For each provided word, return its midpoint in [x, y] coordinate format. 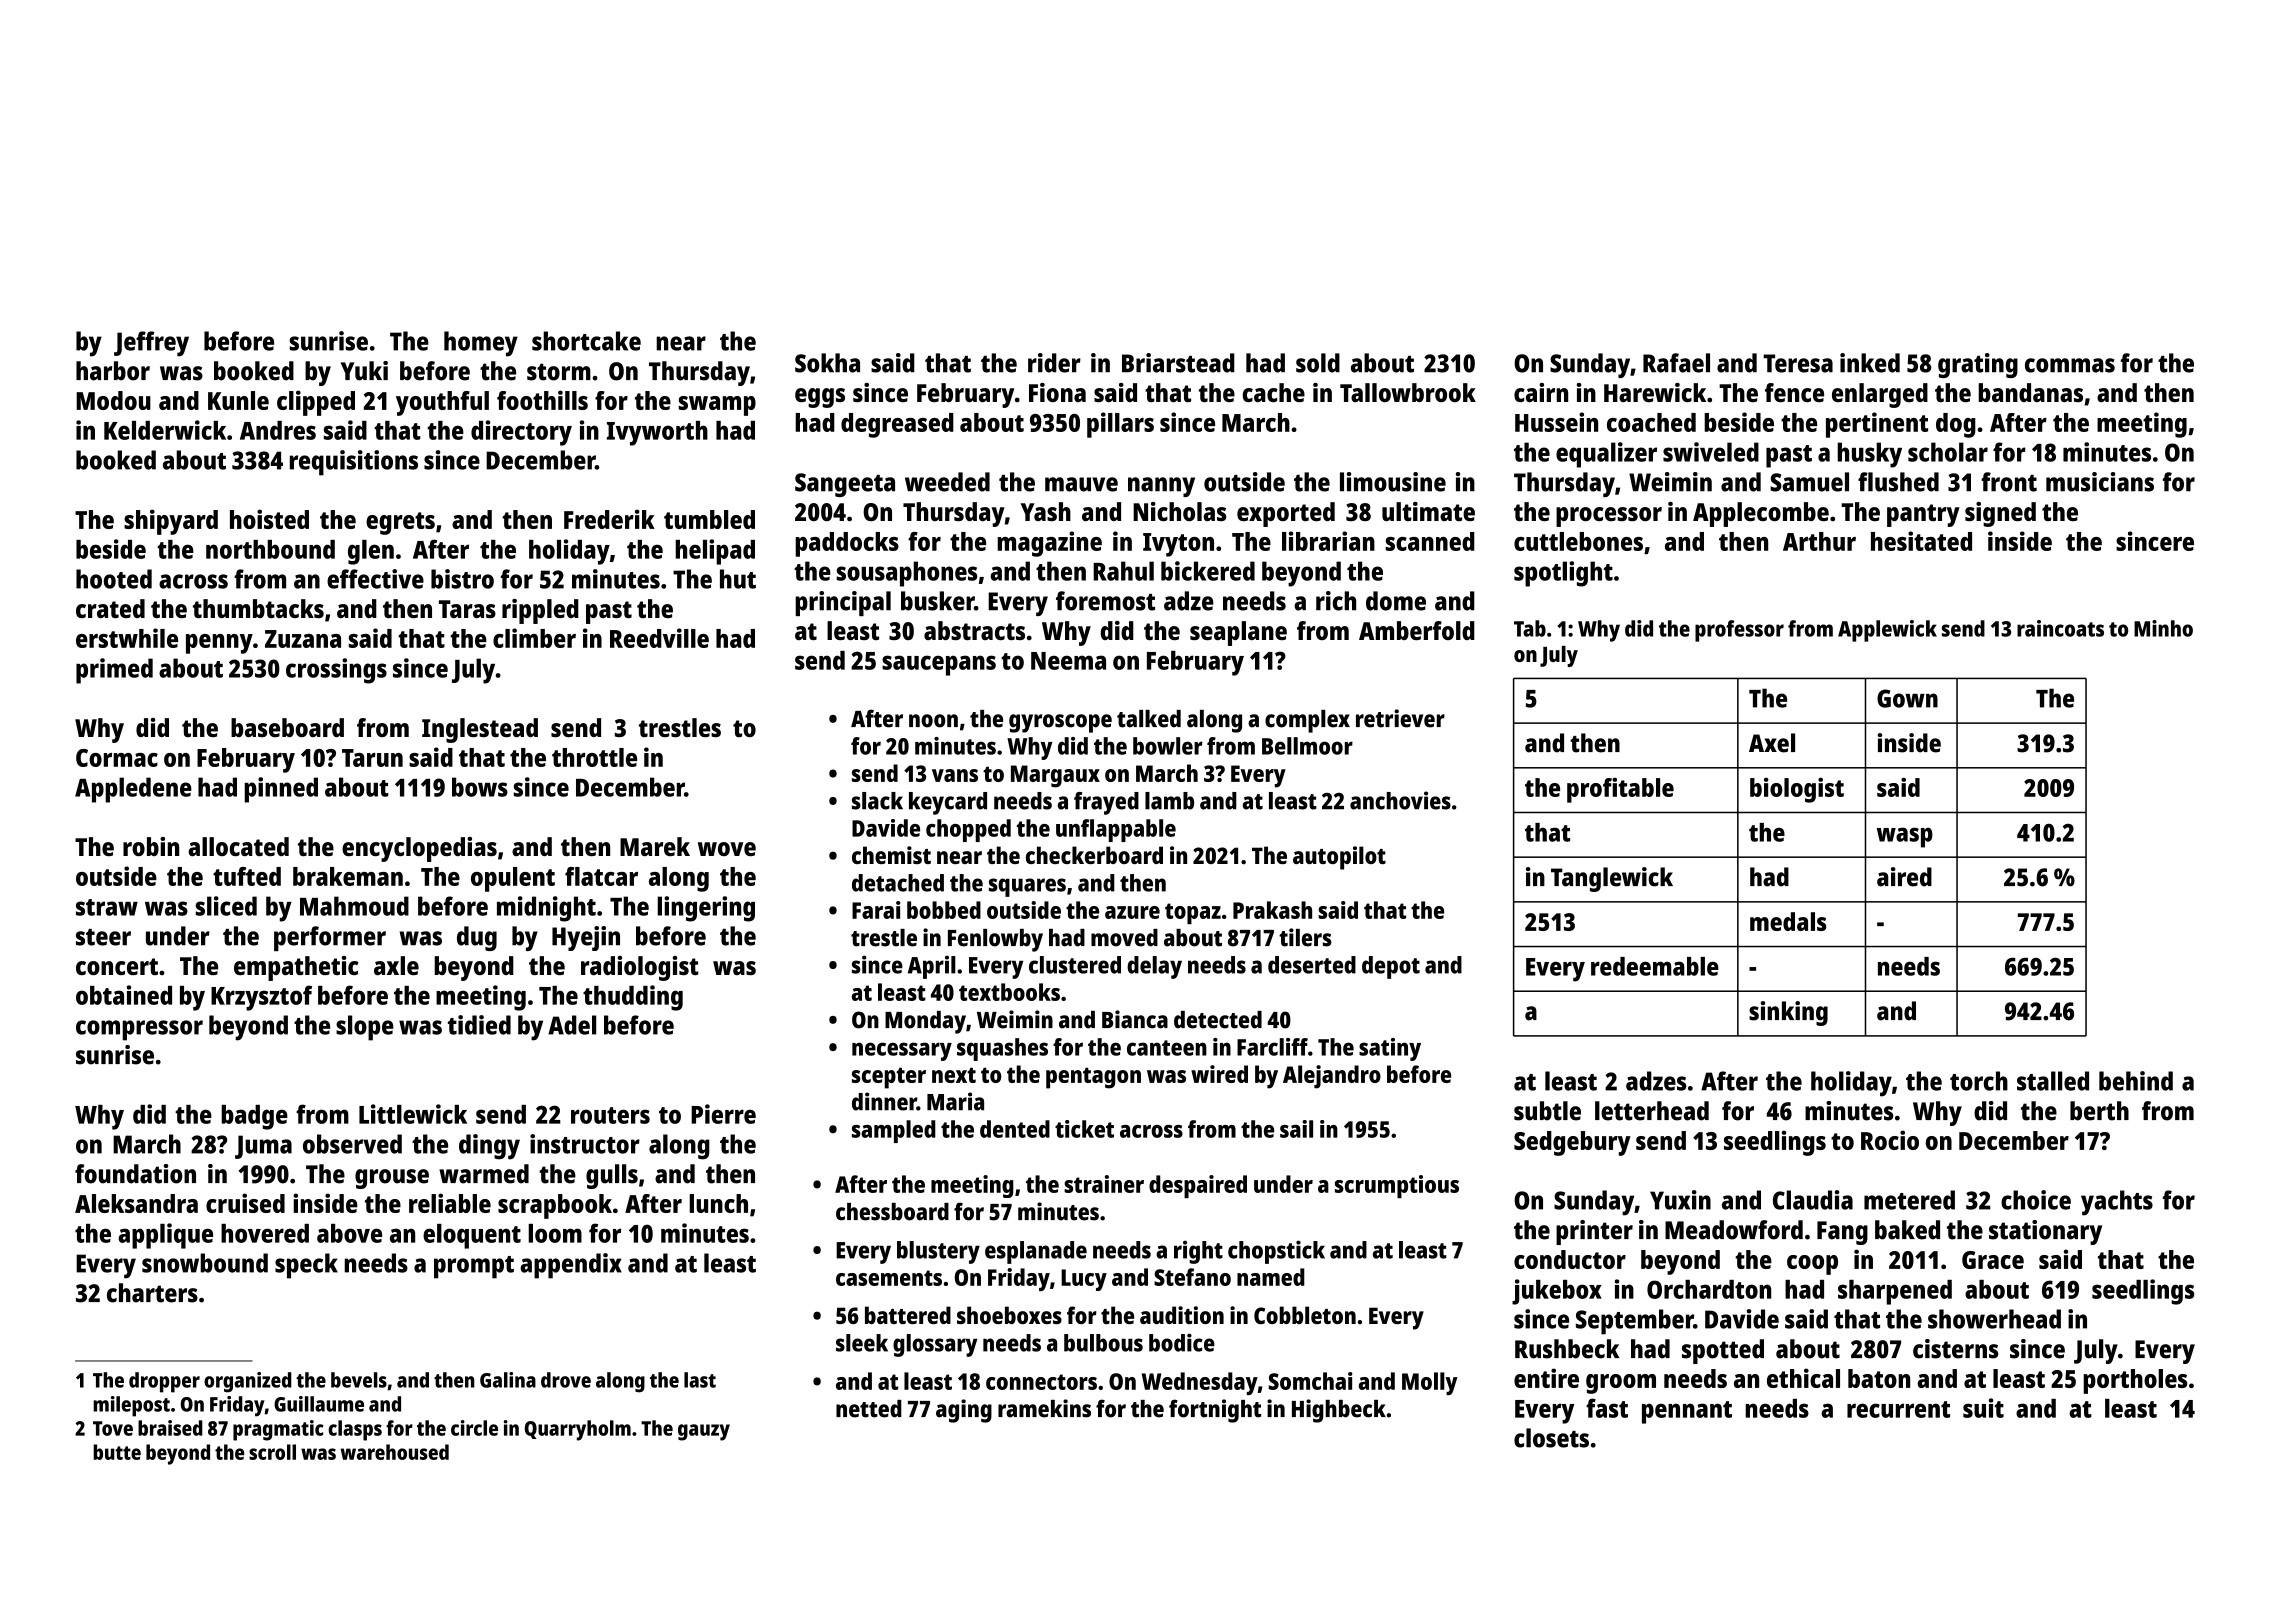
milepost [131, 1406]
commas [2070, 365]
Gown [1907, 698]
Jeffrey [151, 344]
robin [151, 846]
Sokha [827, 363]
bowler [1168, 746]
